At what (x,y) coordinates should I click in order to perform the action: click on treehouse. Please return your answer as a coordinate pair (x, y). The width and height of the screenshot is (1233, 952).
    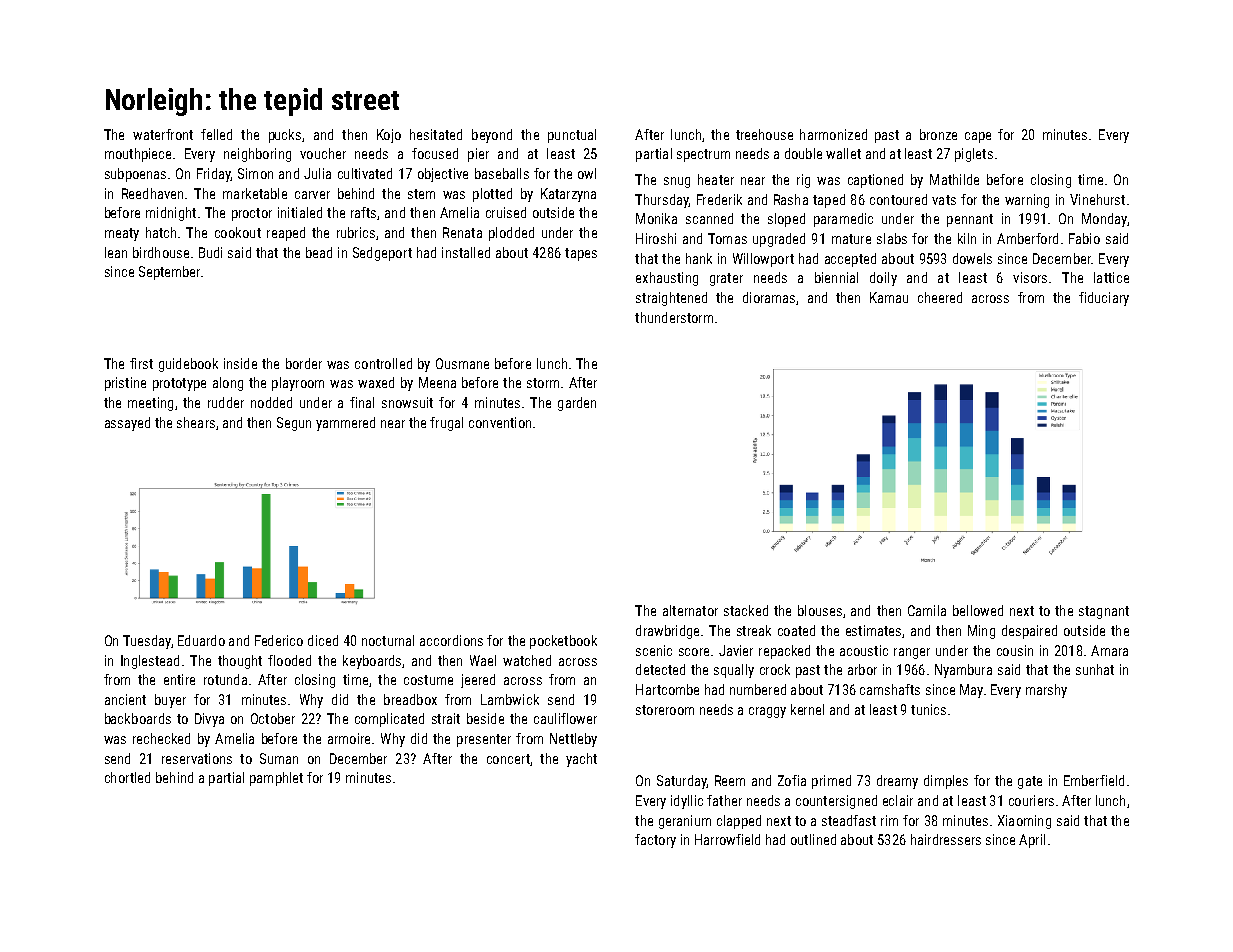
    Looking at the image, I should click on (764, 134).
